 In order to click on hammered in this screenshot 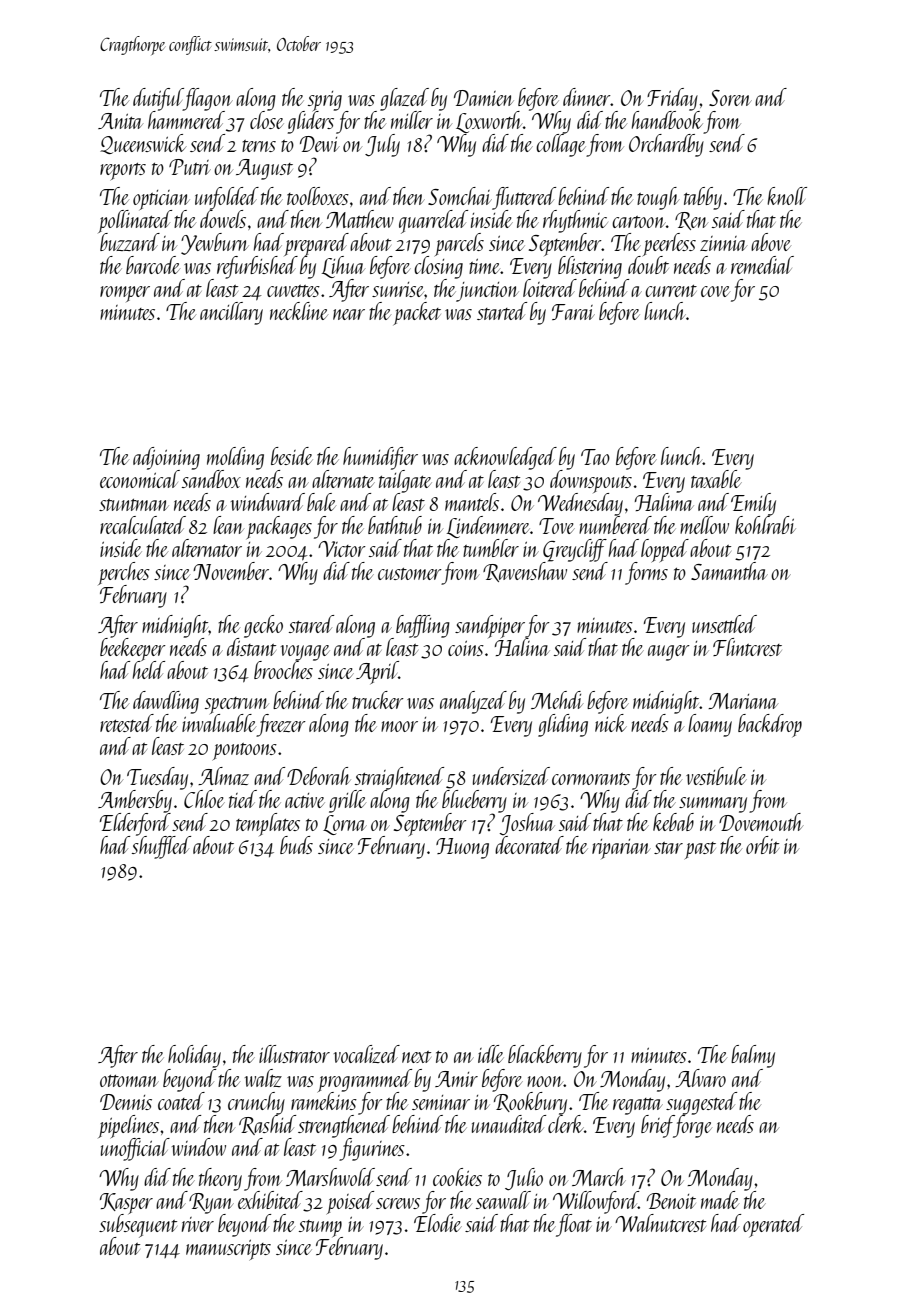, I will do `click(186, 120)`.
